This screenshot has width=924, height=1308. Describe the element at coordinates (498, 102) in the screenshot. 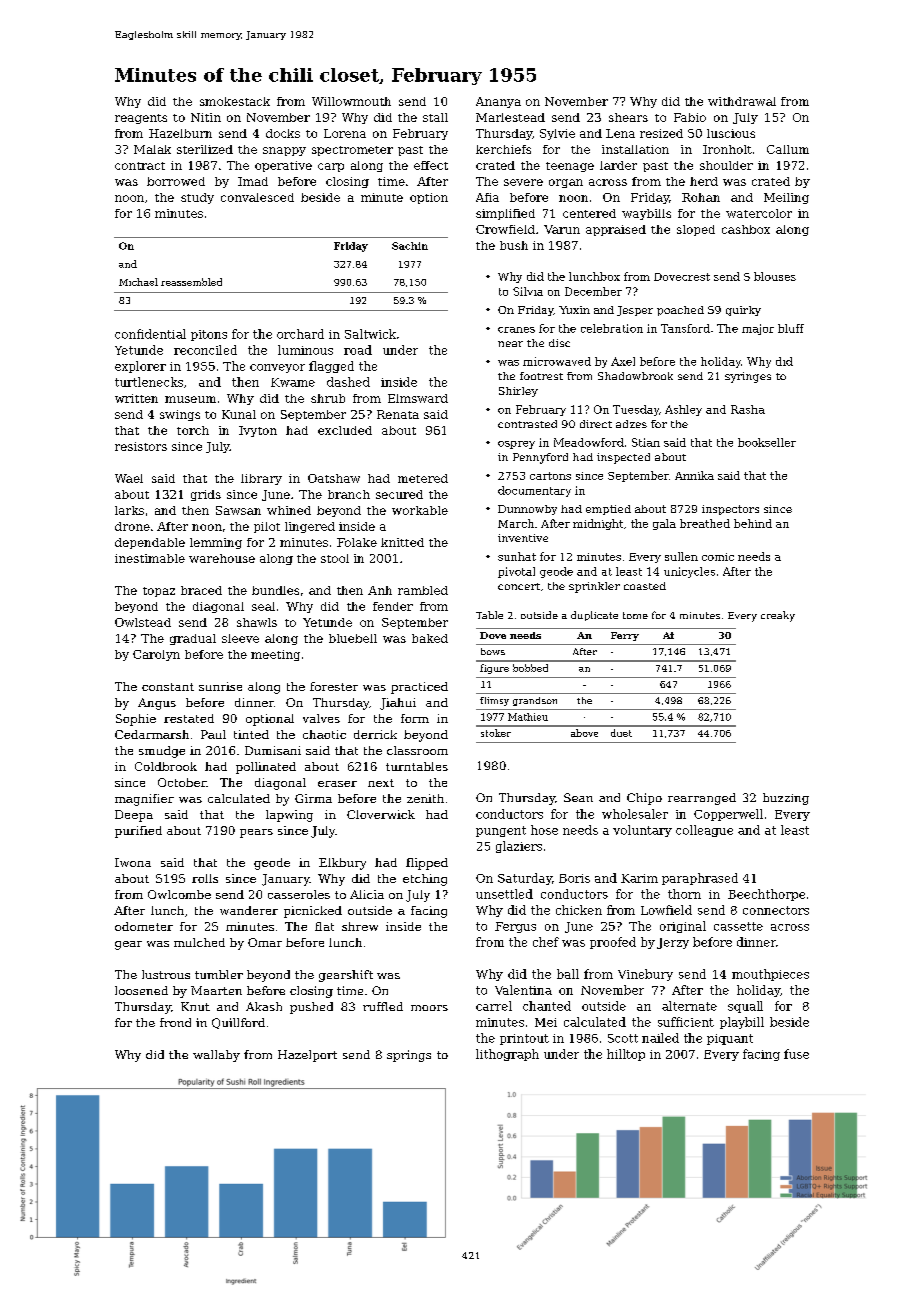

I see `Ananya` at that location.
